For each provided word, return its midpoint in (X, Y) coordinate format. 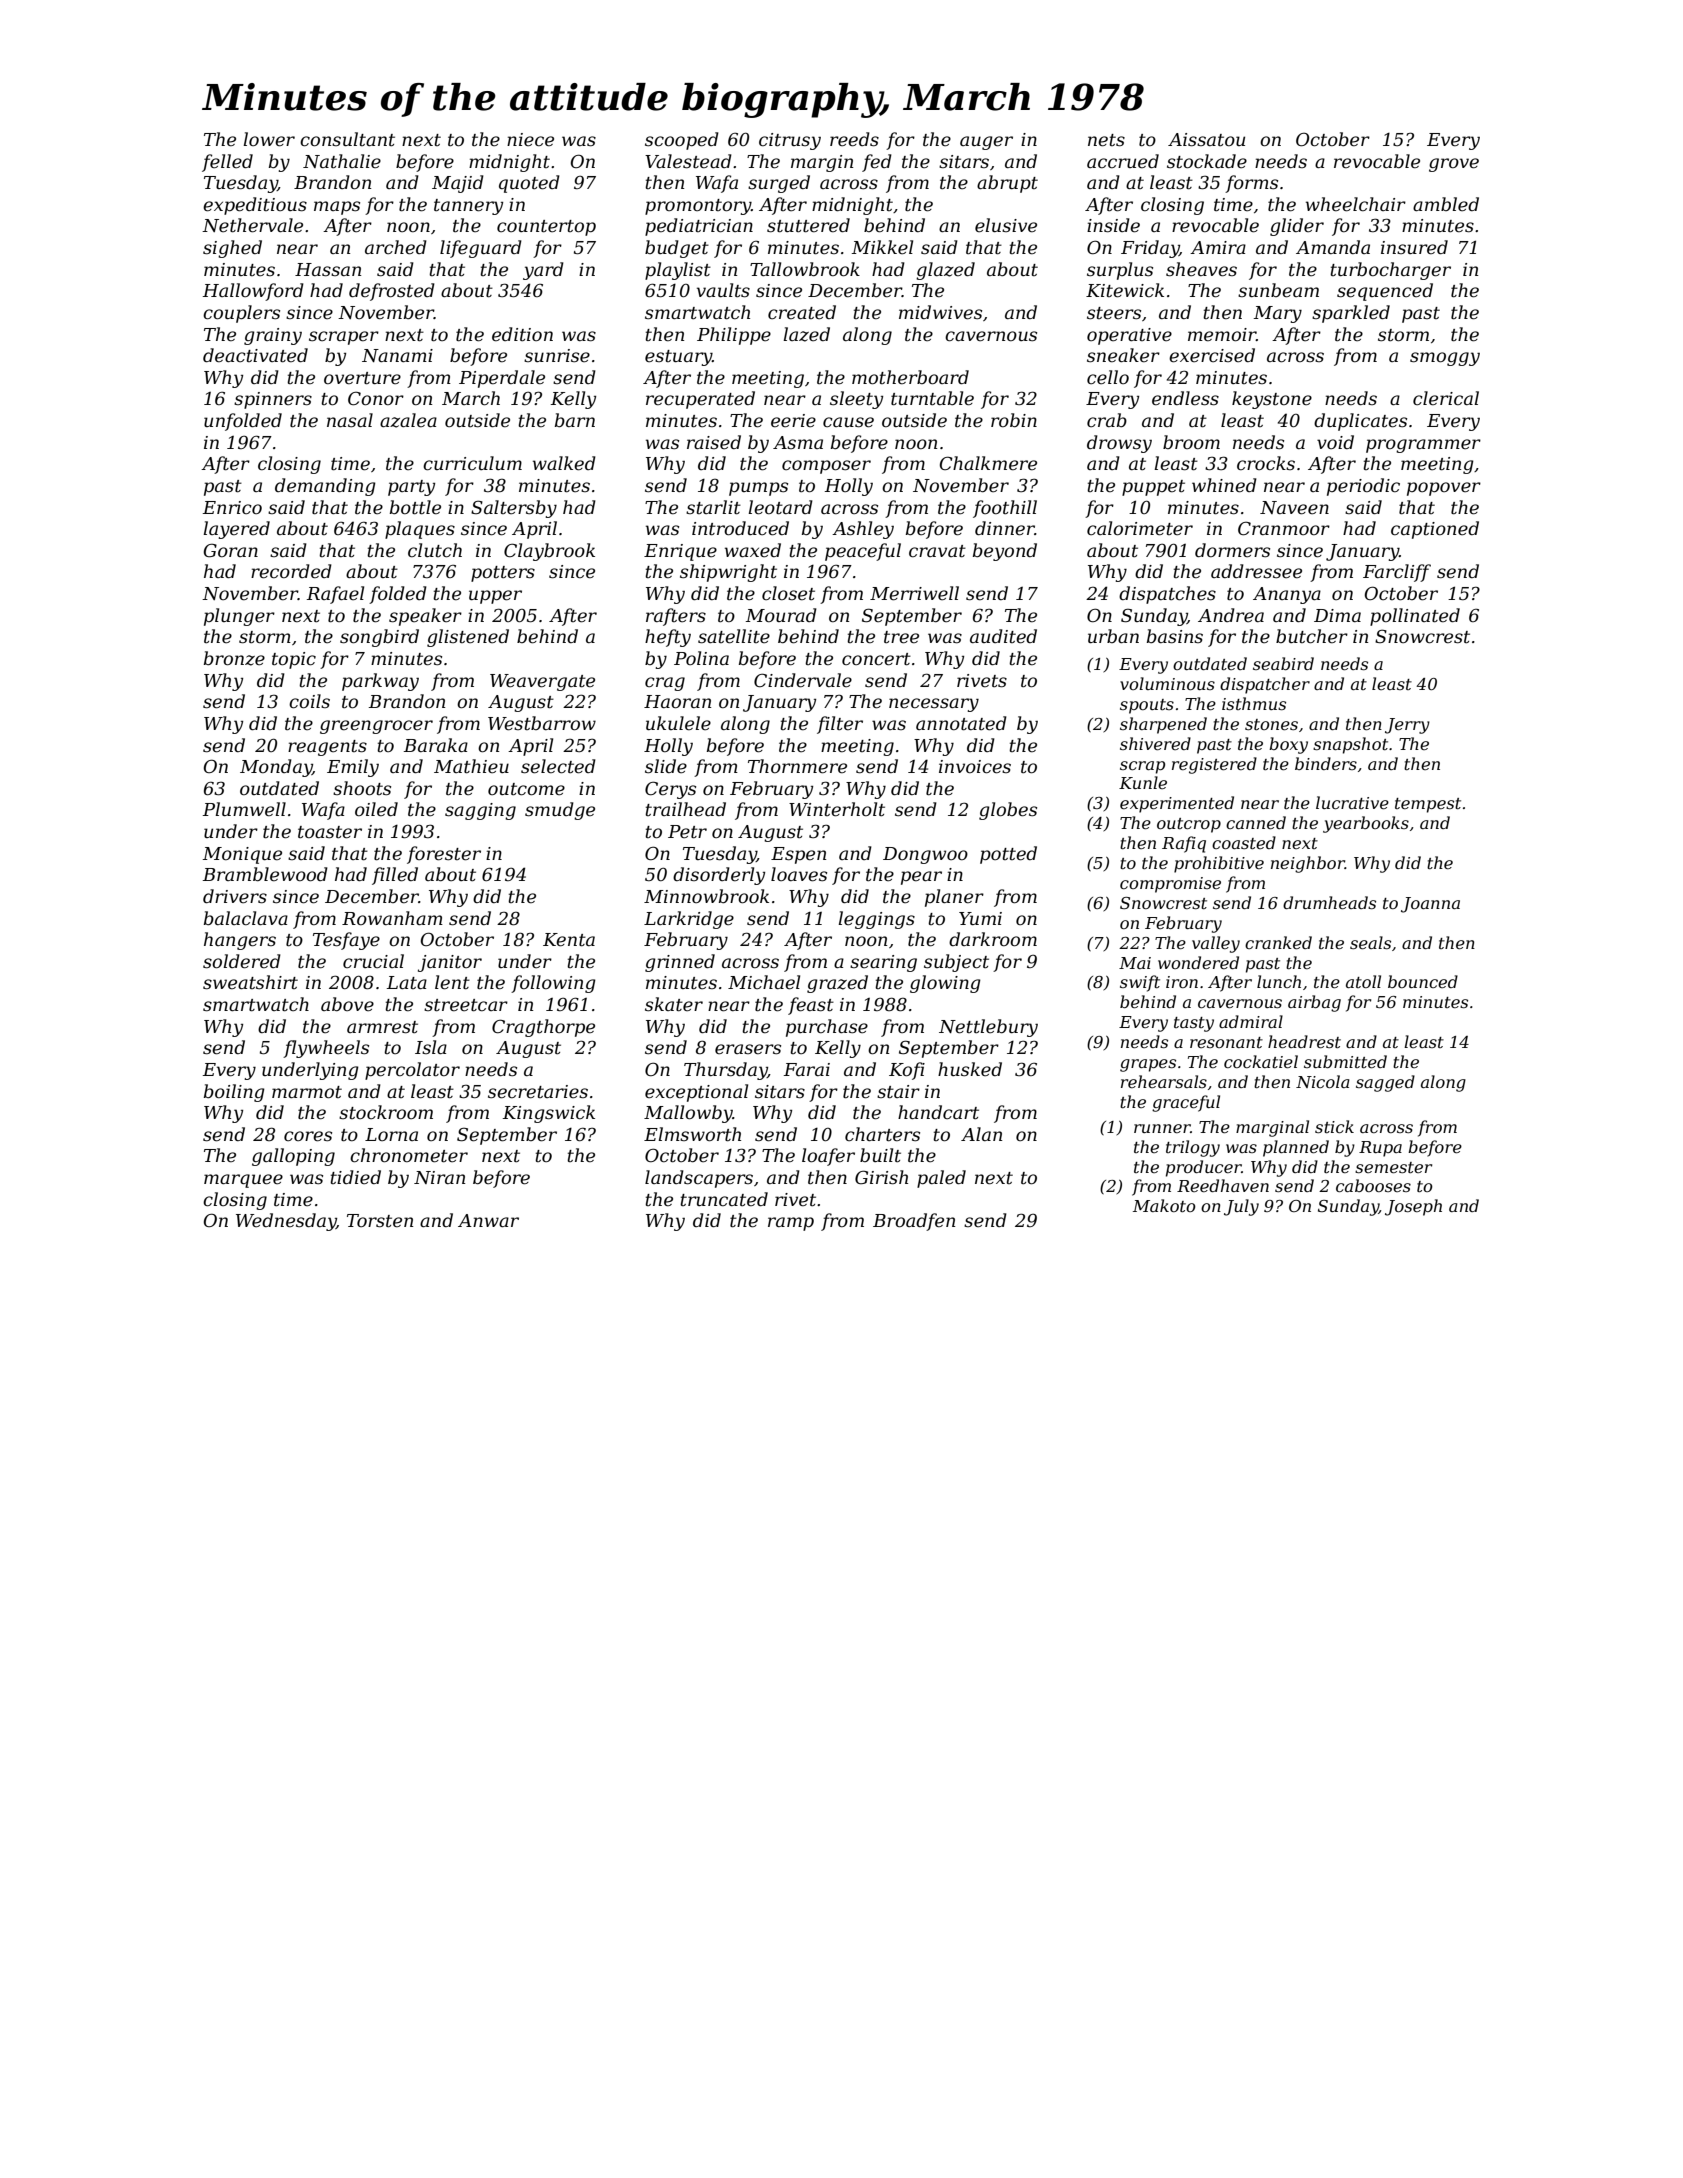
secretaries (538, 1092)
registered (1214, 765)
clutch (435, 550)
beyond (1005, 552)
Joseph (1413, 1207)
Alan (981, 1134)
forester (444, 855)
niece (530, 140)
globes (1008, 811)
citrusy (790, 141)
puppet (1153, 488)
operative (1129, 336)
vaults (723, 290)
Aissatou (1206, 140)
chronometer (409, 1155)
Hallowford (253, 292)
